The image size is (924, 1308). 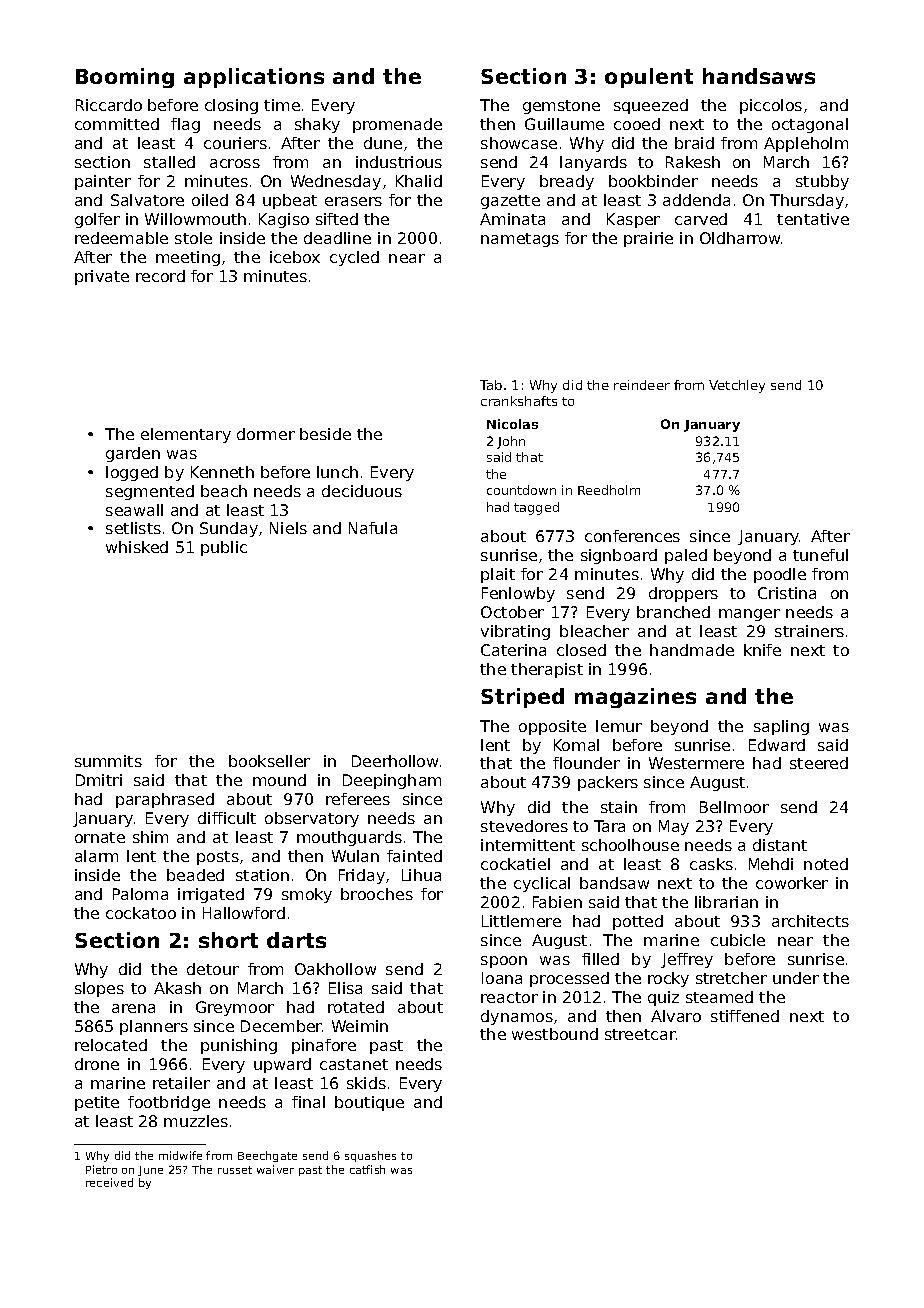 What do you see at coordinates (269, 761) in the screenshot?
I see `bookseller` at bounding box center [269, 761].
